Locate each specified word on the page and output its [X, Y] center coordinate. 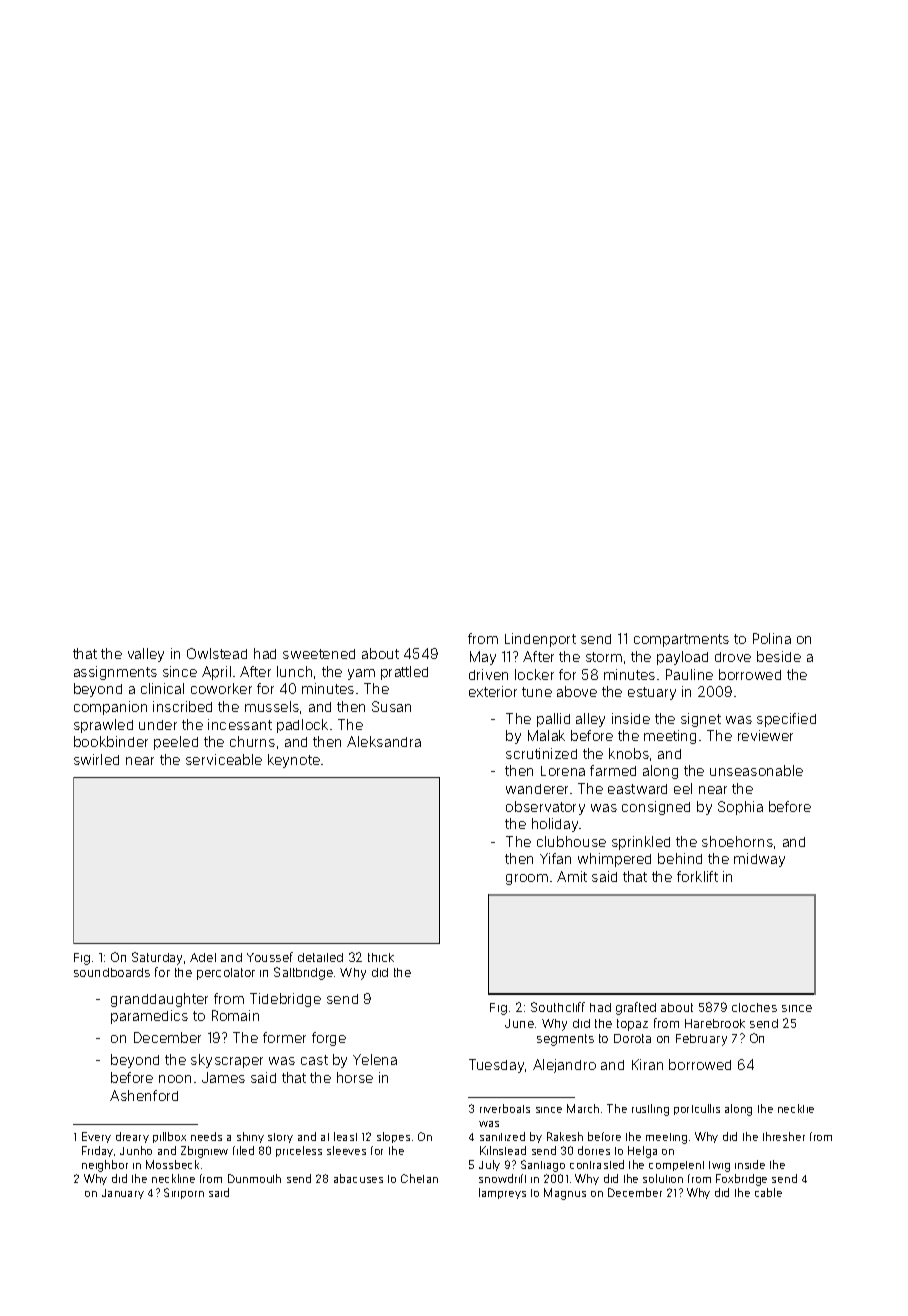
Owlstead [217, 653]
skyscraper [227, 1061]
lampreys [502, 1193]
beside [779, 656]
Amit [572, 876]
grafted [636, 1008]
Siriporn [184, 1193]
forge [329, 1039]
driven [488, 674]
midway [759, 860]
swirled [96, 759]
